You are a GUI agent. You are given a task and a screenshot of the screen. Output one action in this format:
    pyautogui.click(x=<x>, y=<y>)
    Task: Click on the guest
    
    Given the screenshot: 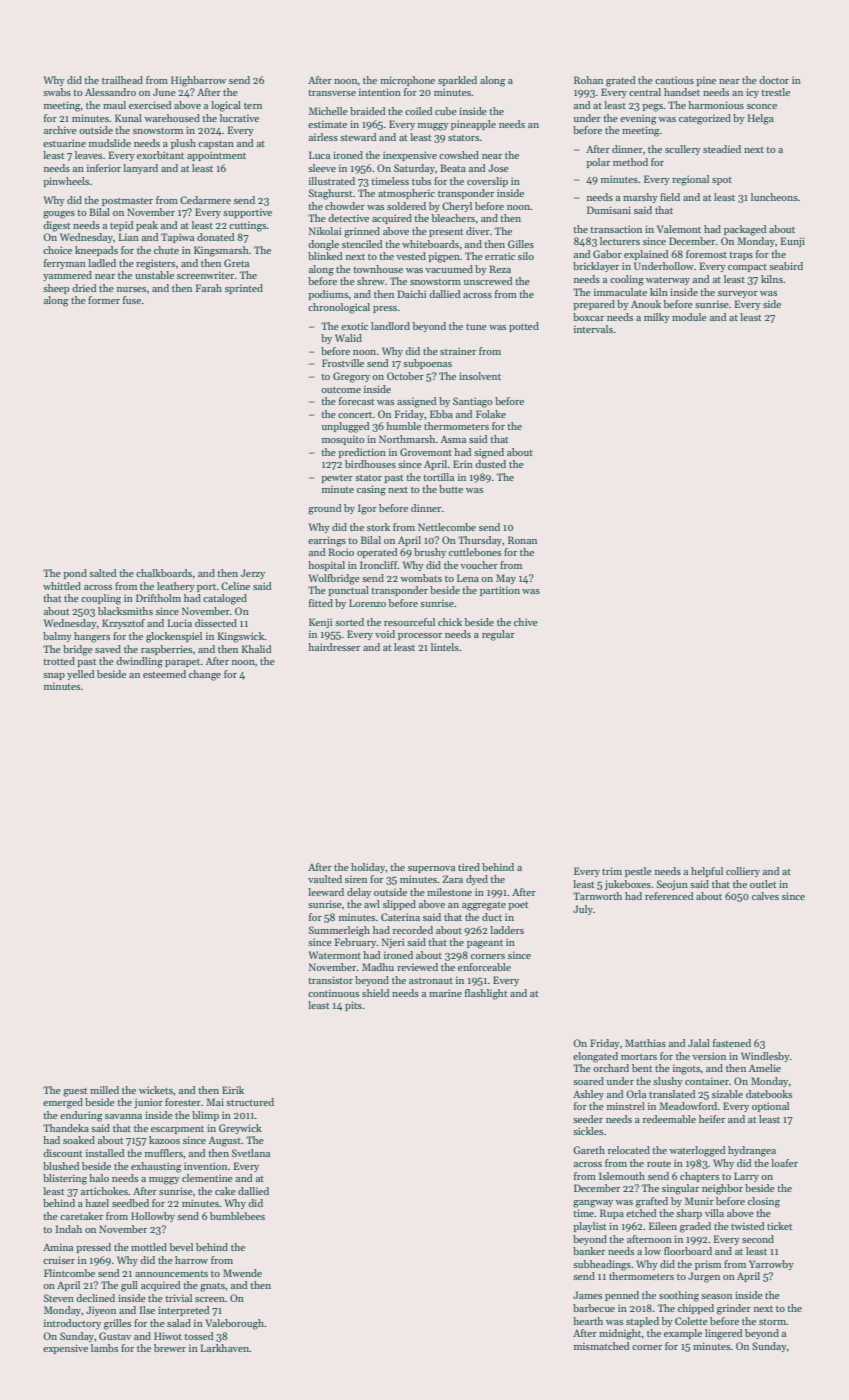 What is the action you would take?
    pyautogui.click(x=75, y=1092)
